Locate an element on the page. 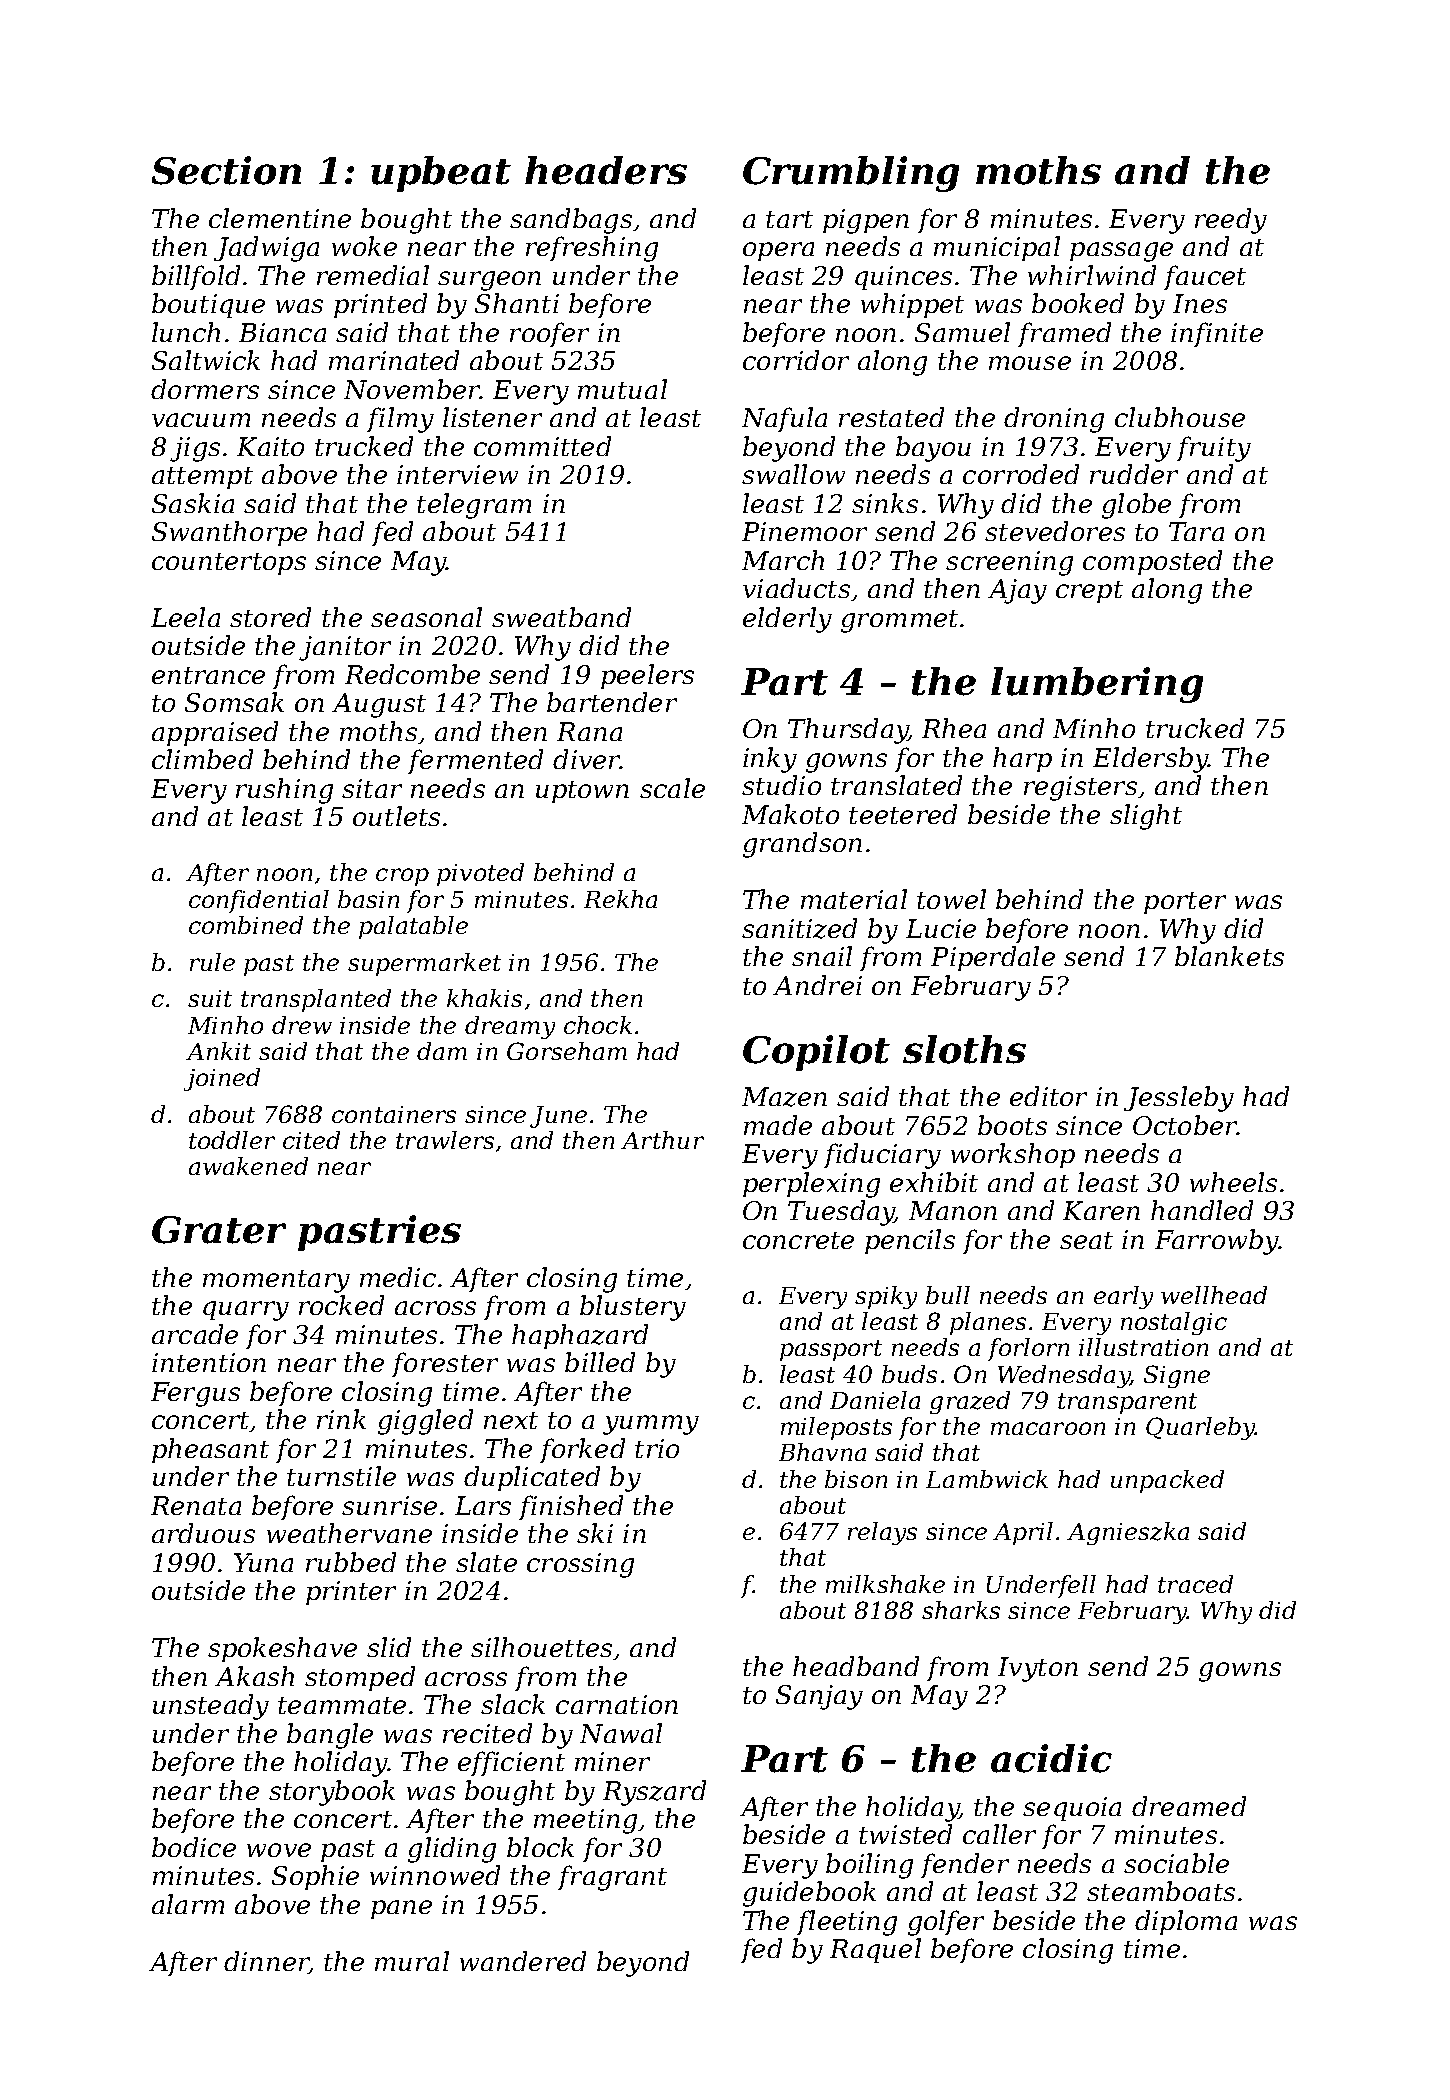  fleeting is located at coordinates (847, 1923).
